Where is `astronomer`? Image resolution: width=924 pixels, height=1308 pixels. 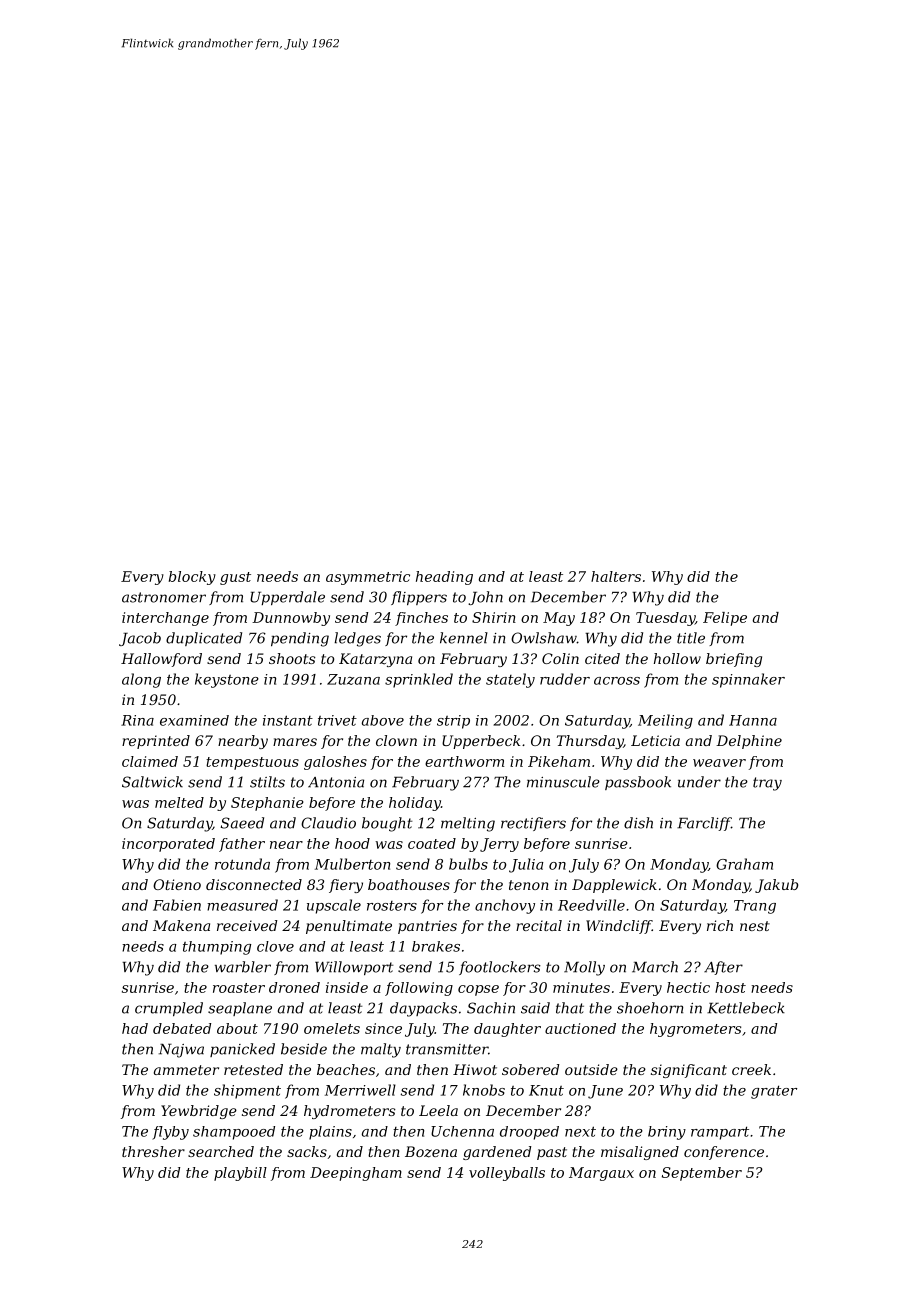 astronomer is located at coordinates (164, 597).
